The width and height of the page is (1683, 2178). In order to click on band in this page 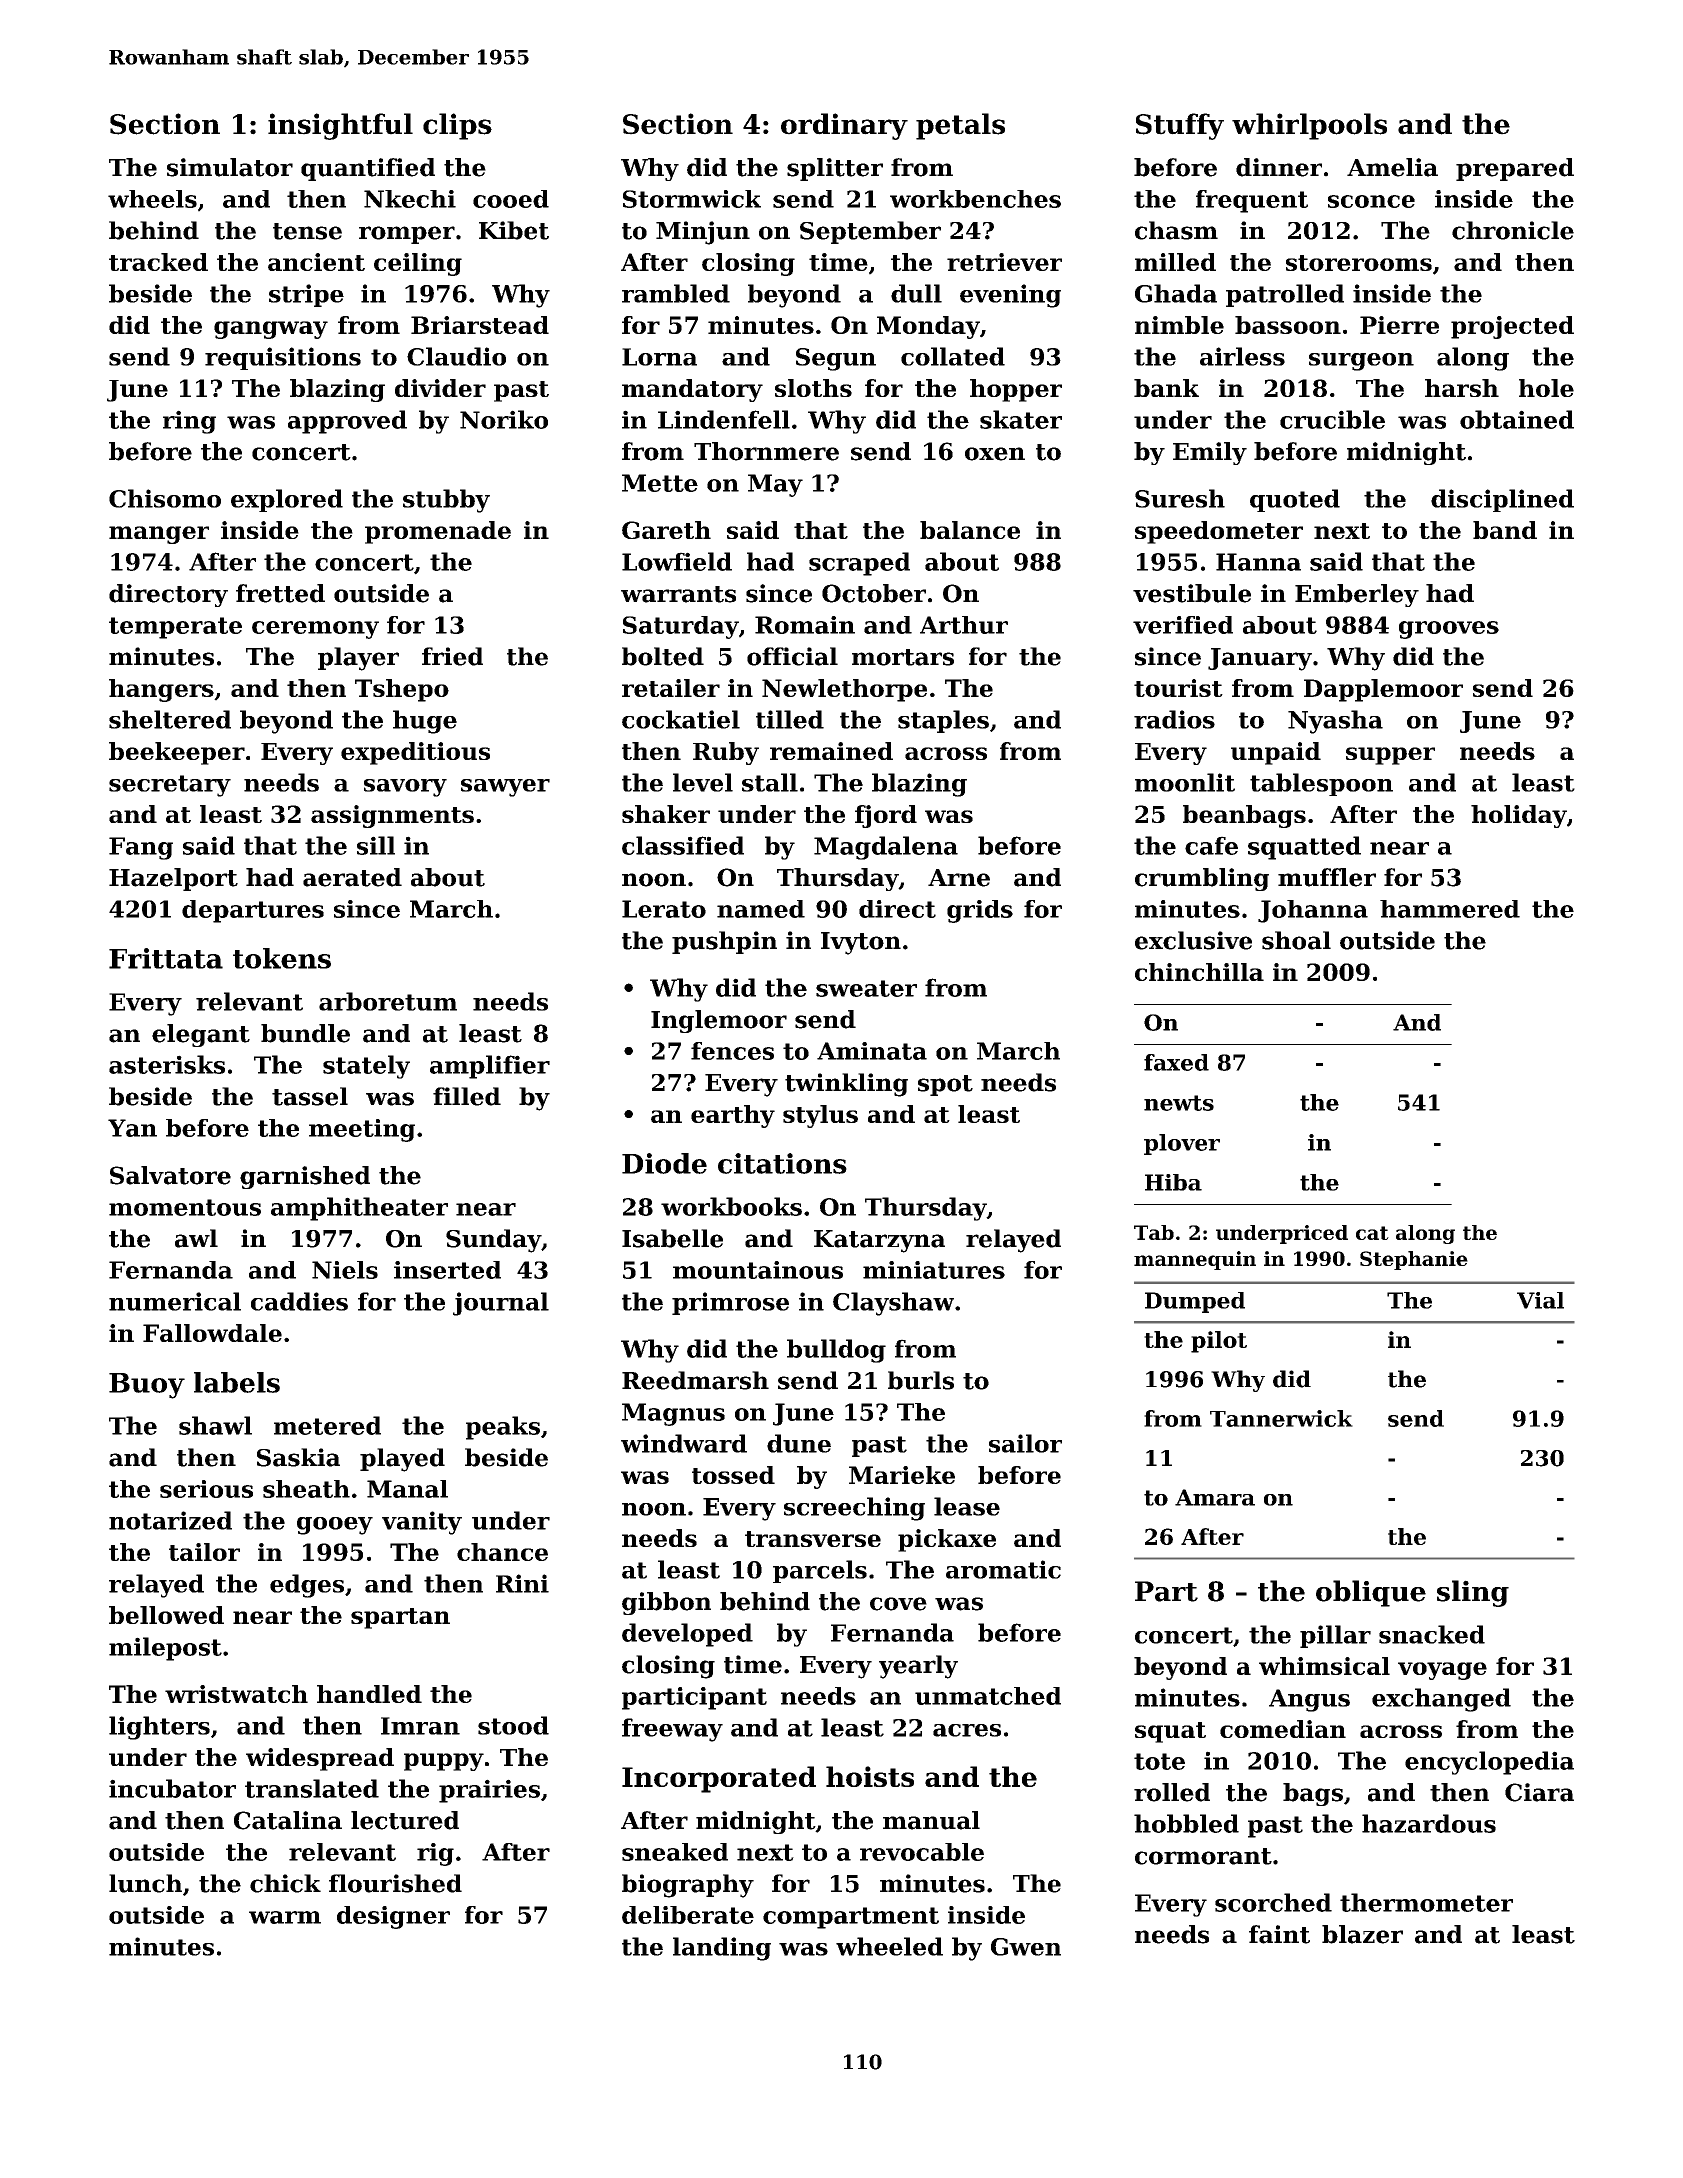, I will do `click(1505, 530)`.
